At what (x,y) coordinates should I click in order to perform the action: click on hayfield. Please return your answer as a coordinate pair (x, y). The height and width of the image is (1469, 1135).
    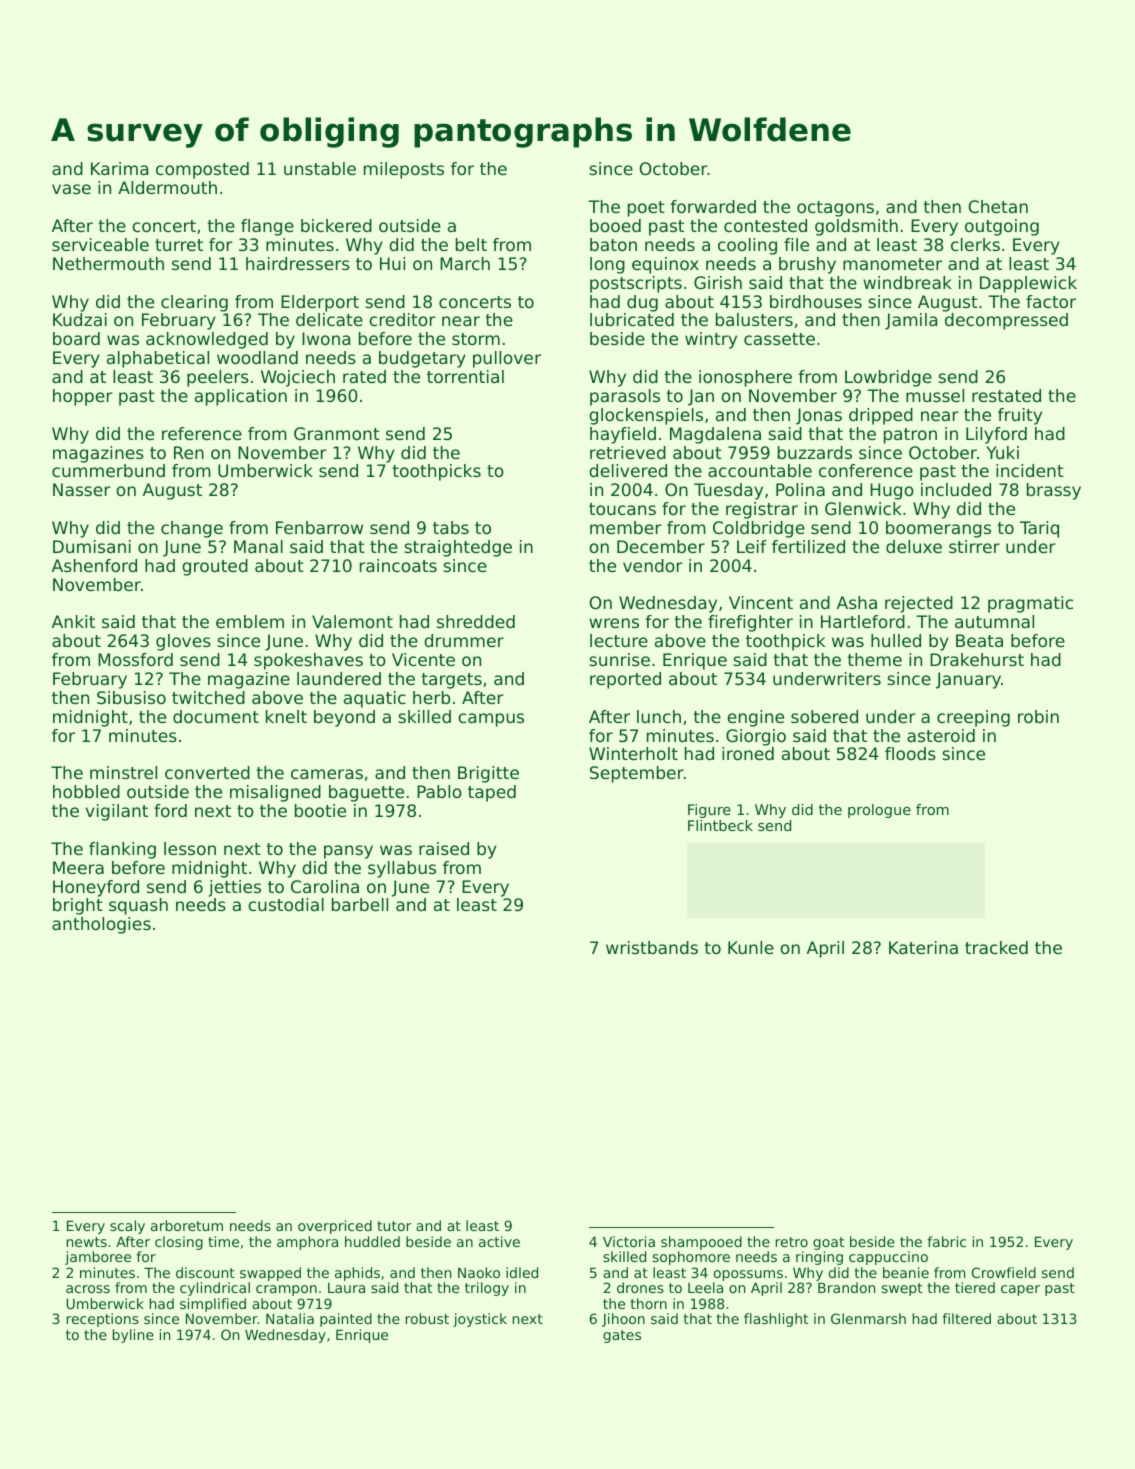
    Looking at the image, I should click on (623, 435).
